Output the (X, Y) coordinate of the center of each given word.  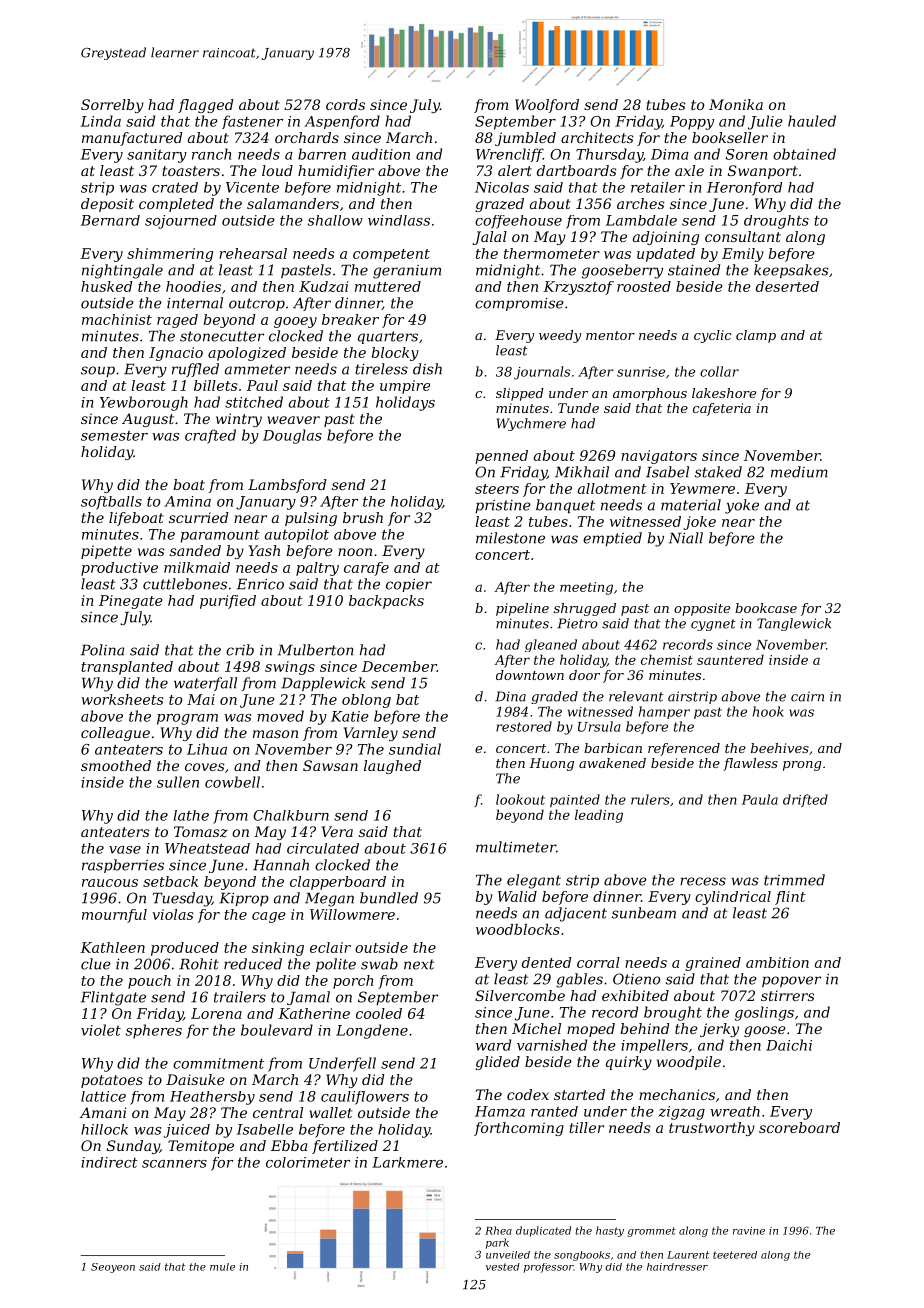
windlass (399, 220)
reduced (253, 964)
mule (222, 1267)
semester (114, 436)
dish (427, 369)
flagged (205, 106)
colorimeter (308, 1162)
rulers (650, 799)
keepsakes (791, 271)
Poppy (692, 123)
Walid (517, 896)
